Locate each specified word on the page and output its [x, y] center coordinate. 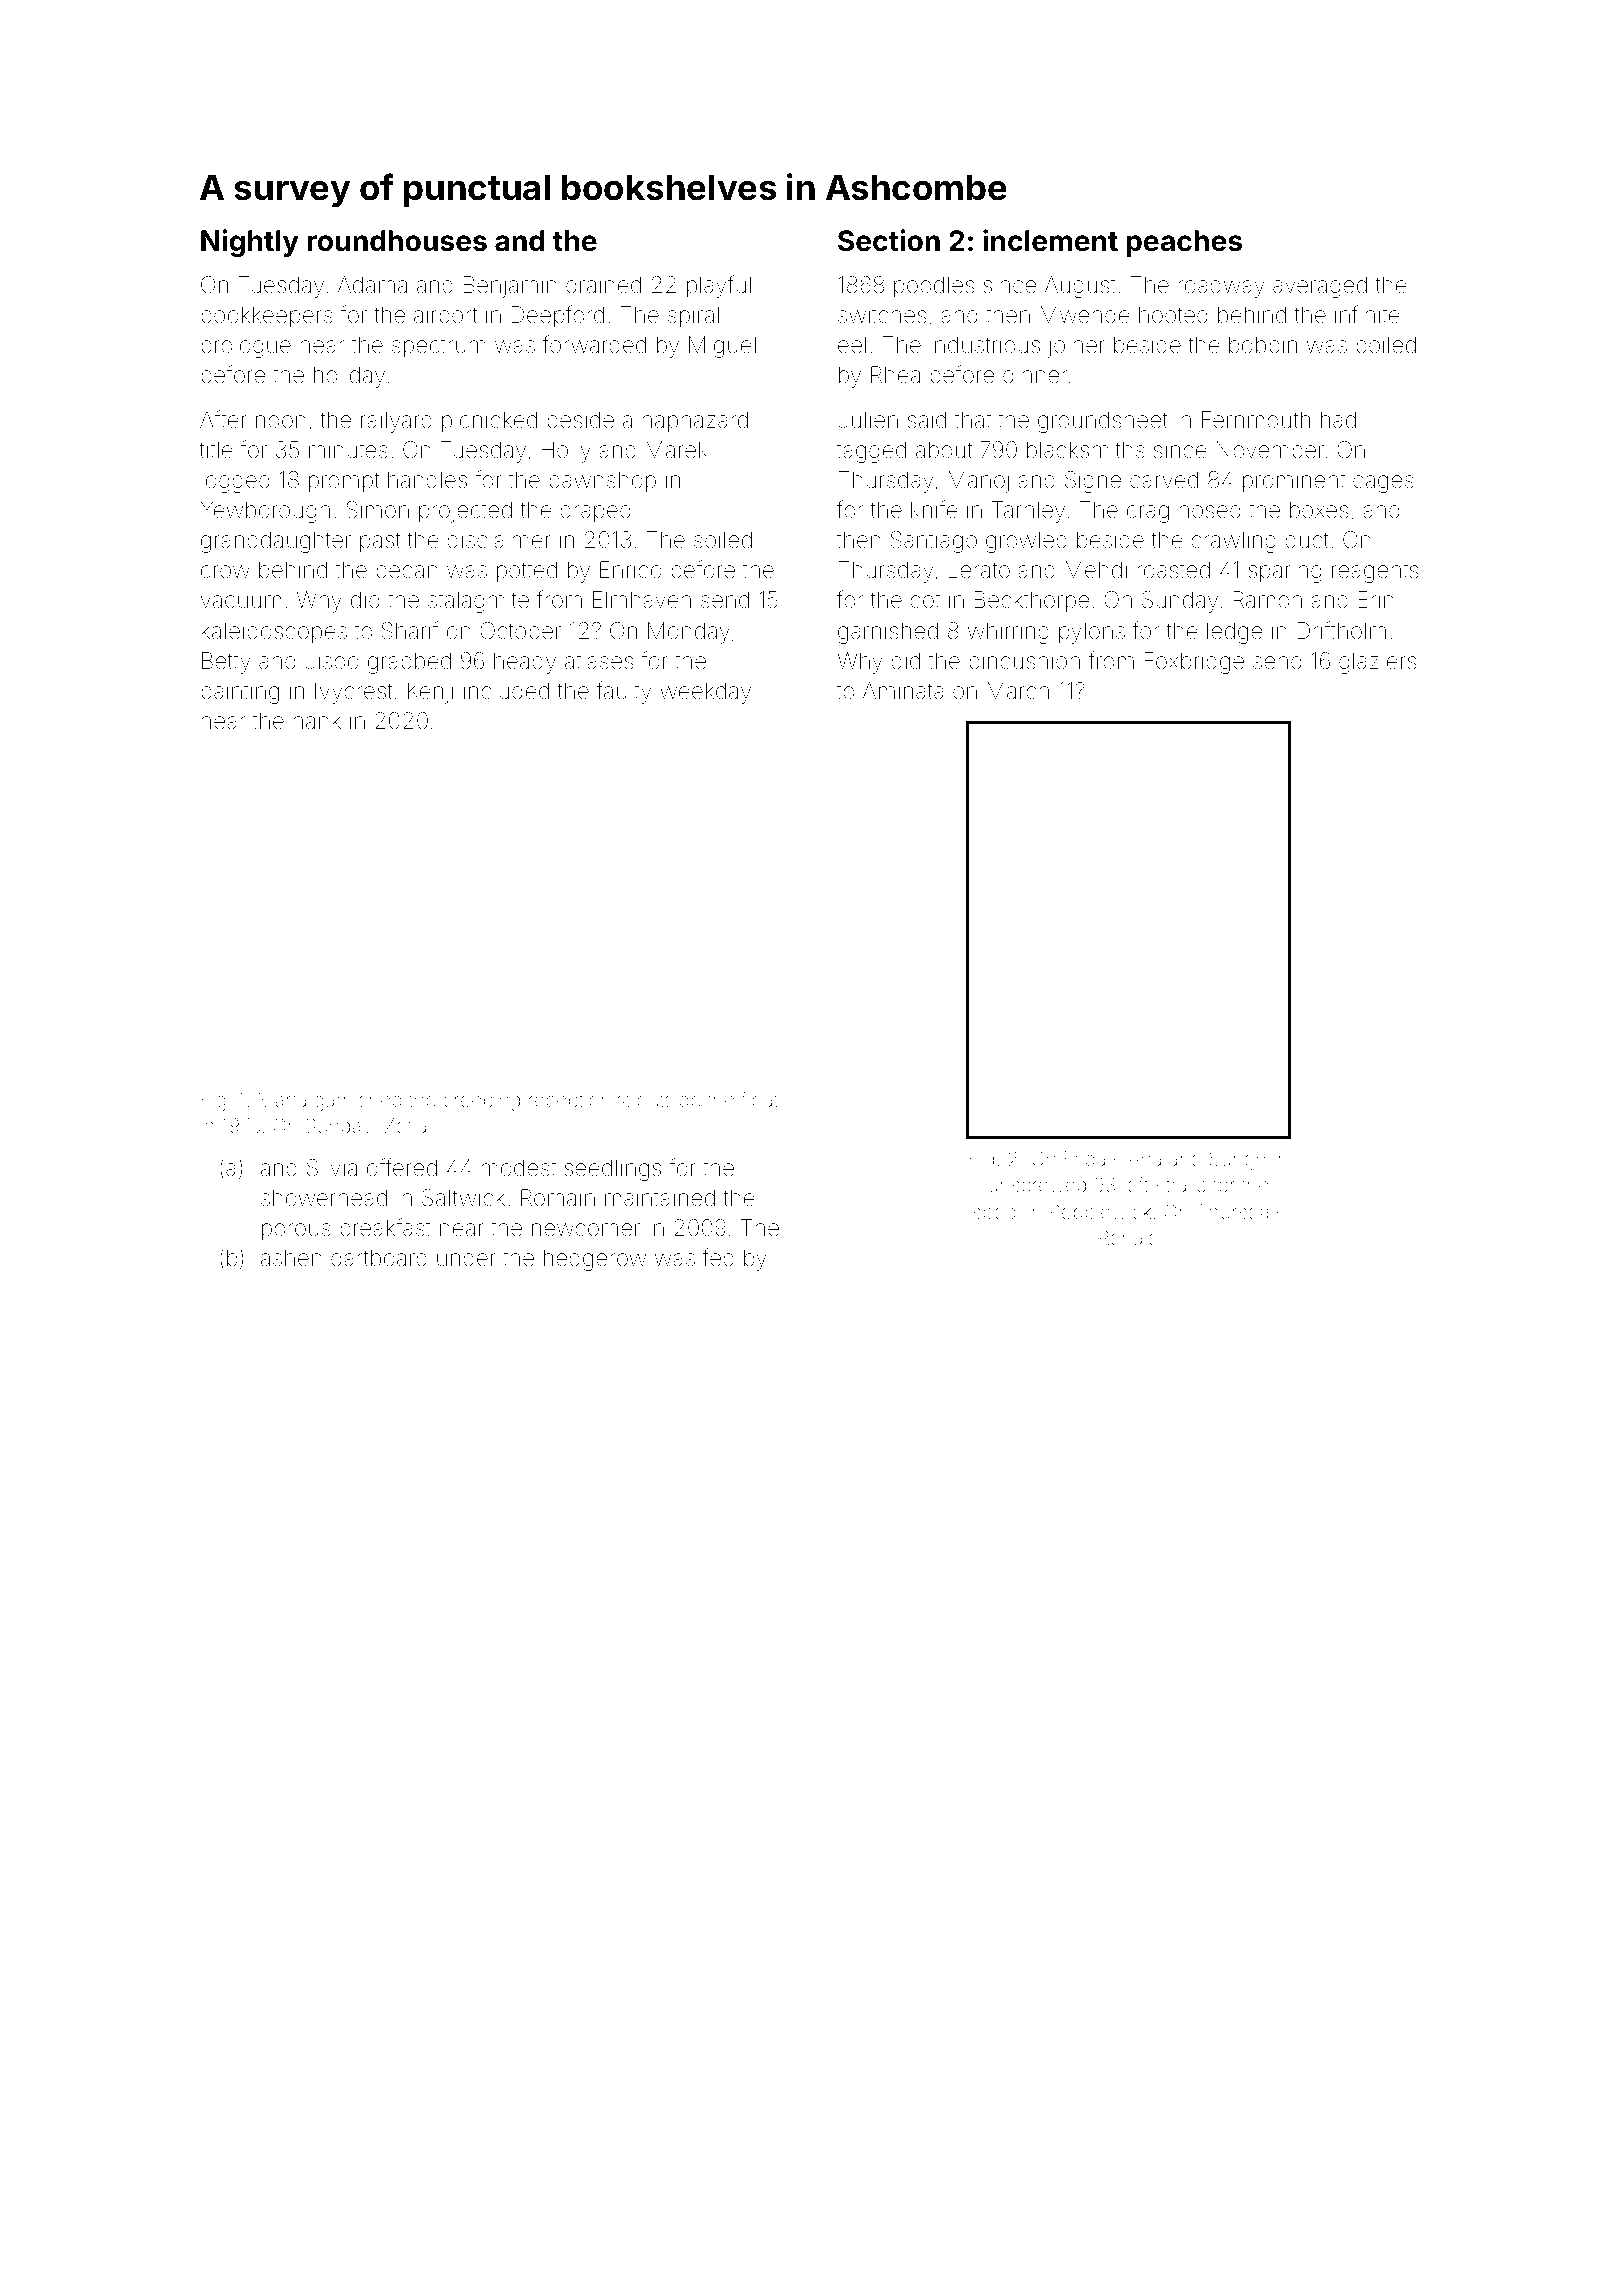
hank [317, 721]
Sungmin [1248, 1161]
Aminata [903, 691]
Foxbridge [1194, 663]
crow [225, 571]
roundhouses [397, 241]
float [759, 1099]
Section [889, 240]
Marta [282, 1099]
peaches [1184, 243]
